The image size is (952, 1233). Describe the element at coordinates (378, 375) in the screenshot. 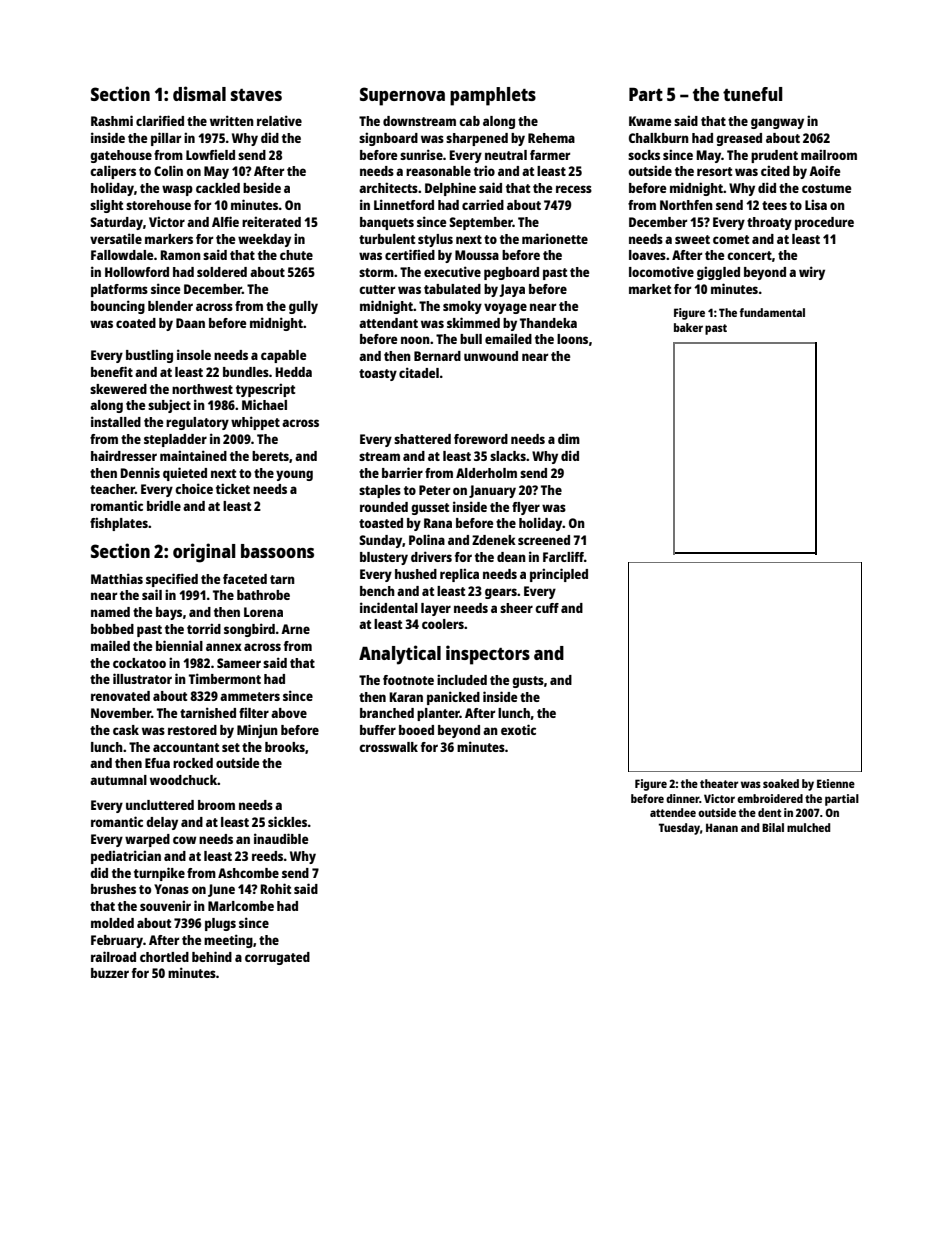

I see `toasty` at that location.
